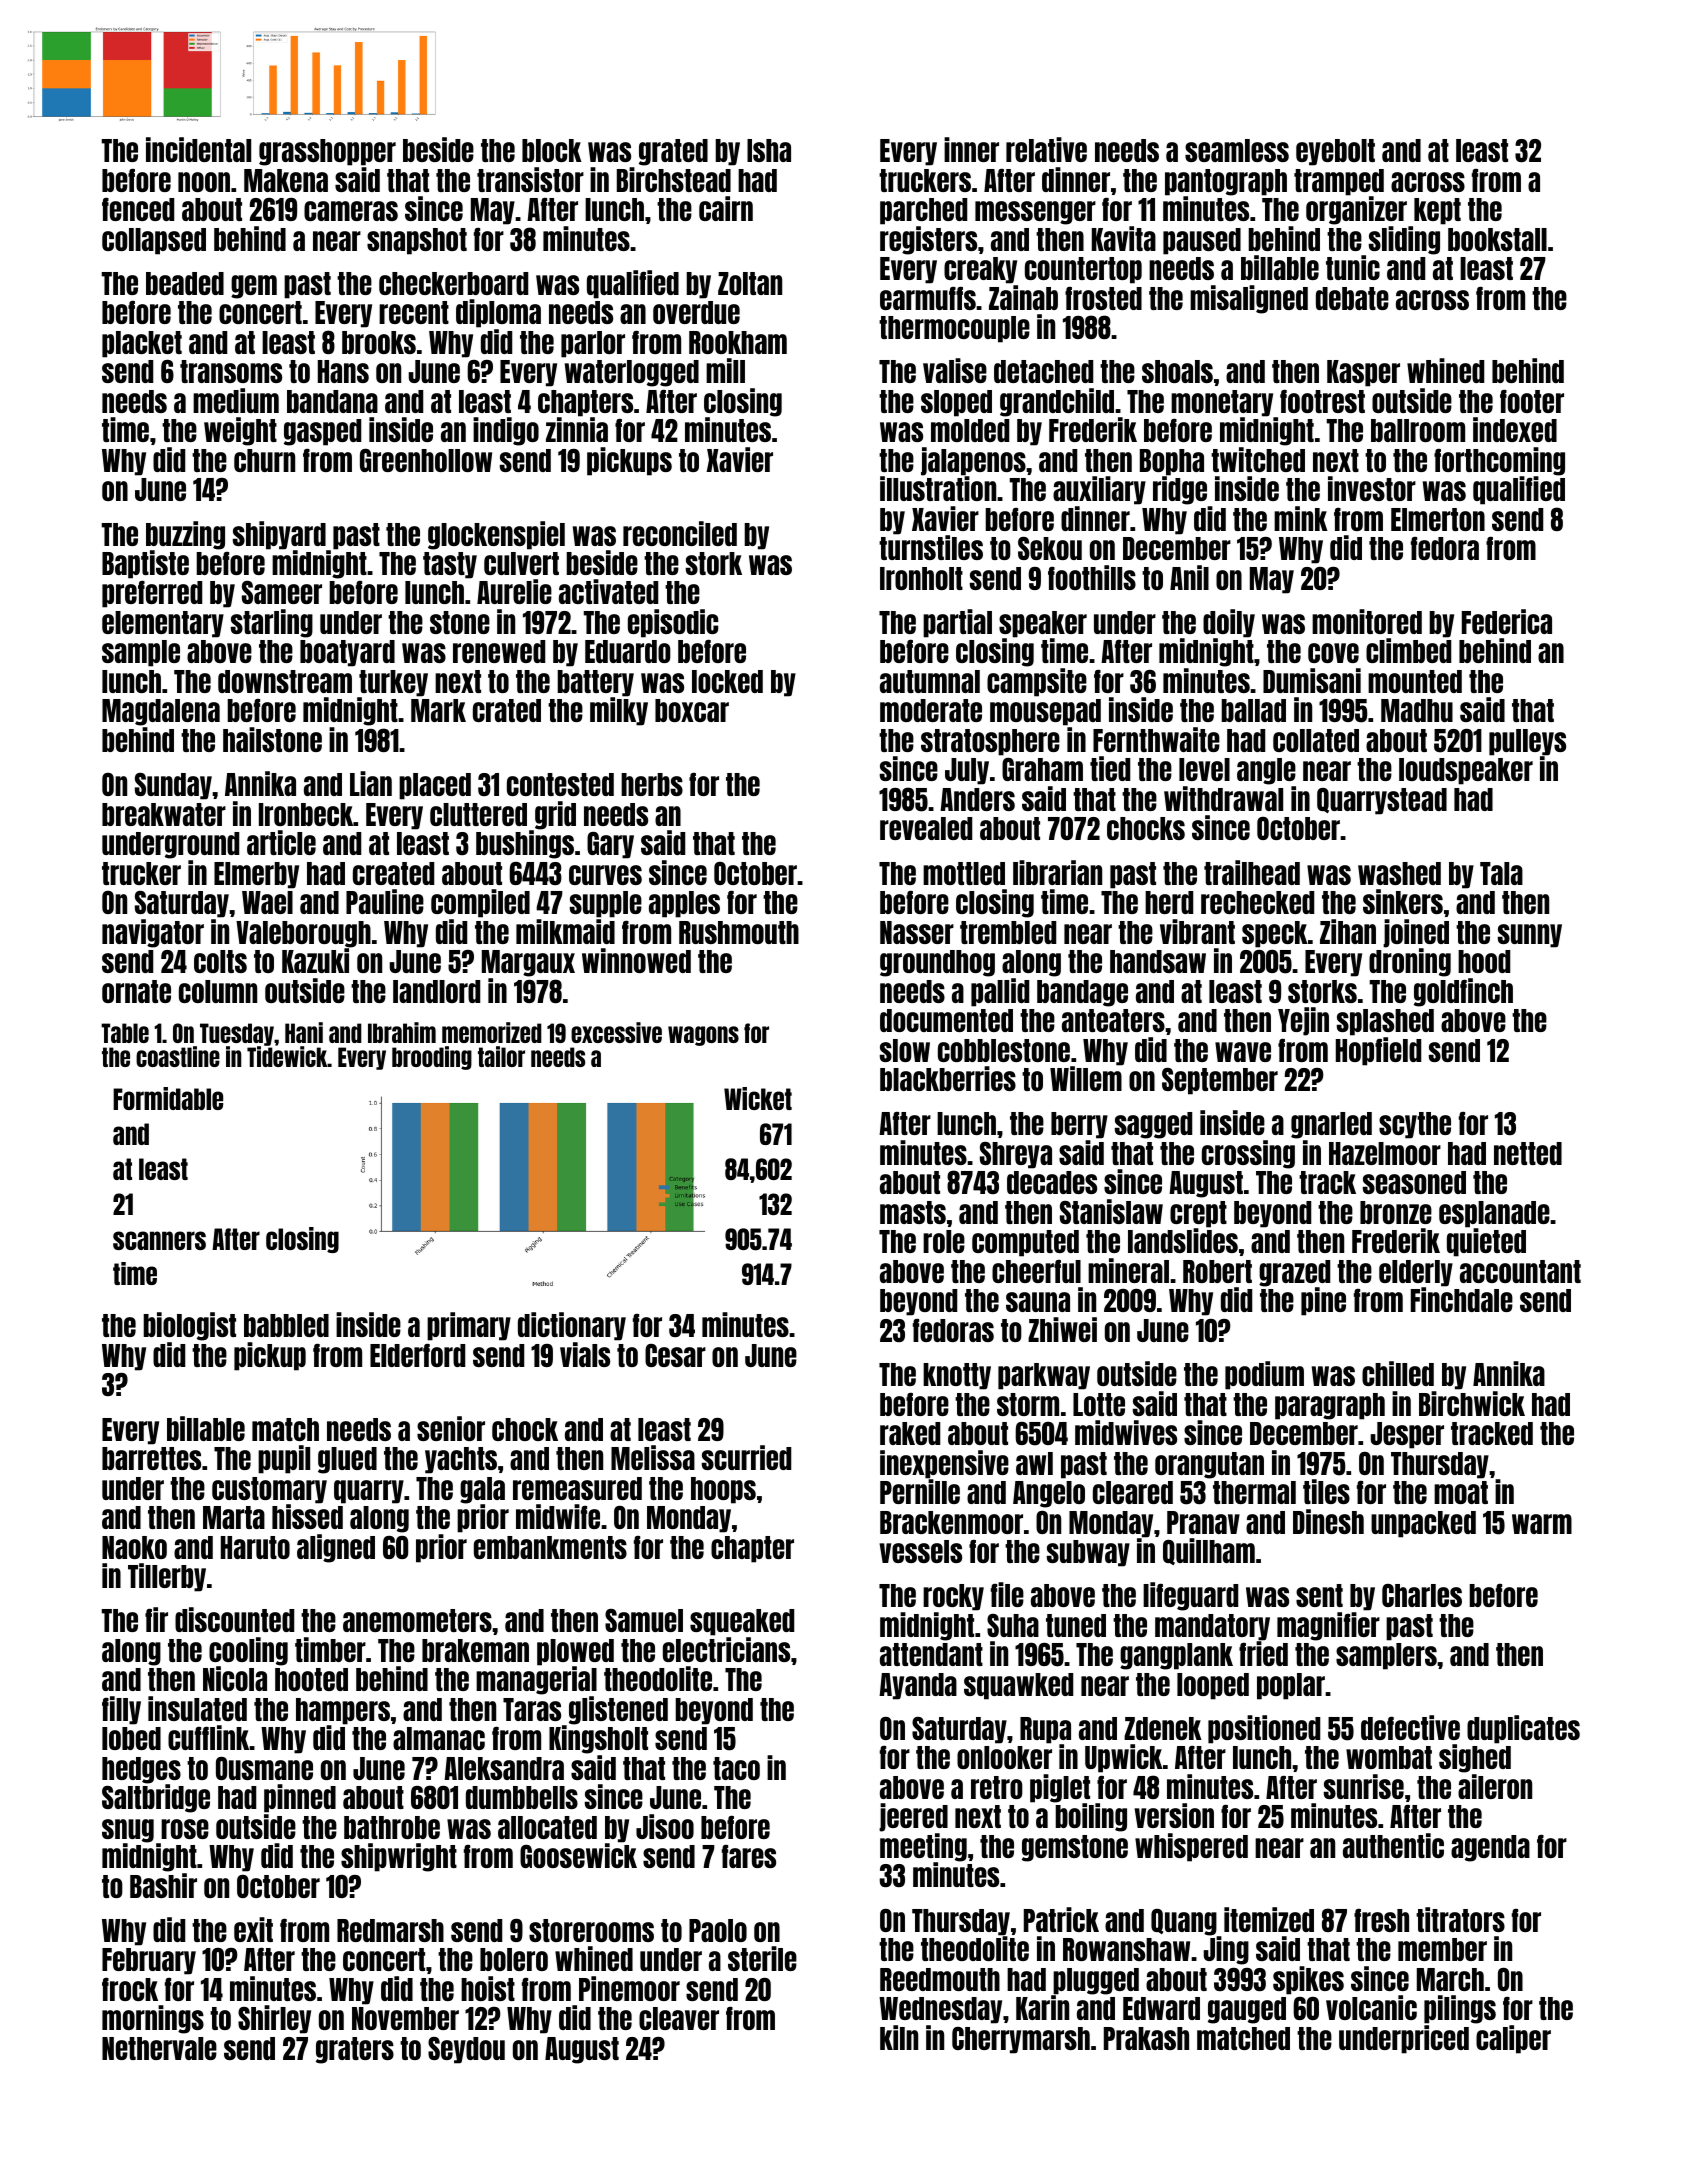  What do you see at coordinates (287, 1056) in the page?
I see `Tidewick` at bounding box center [287, 1056].
